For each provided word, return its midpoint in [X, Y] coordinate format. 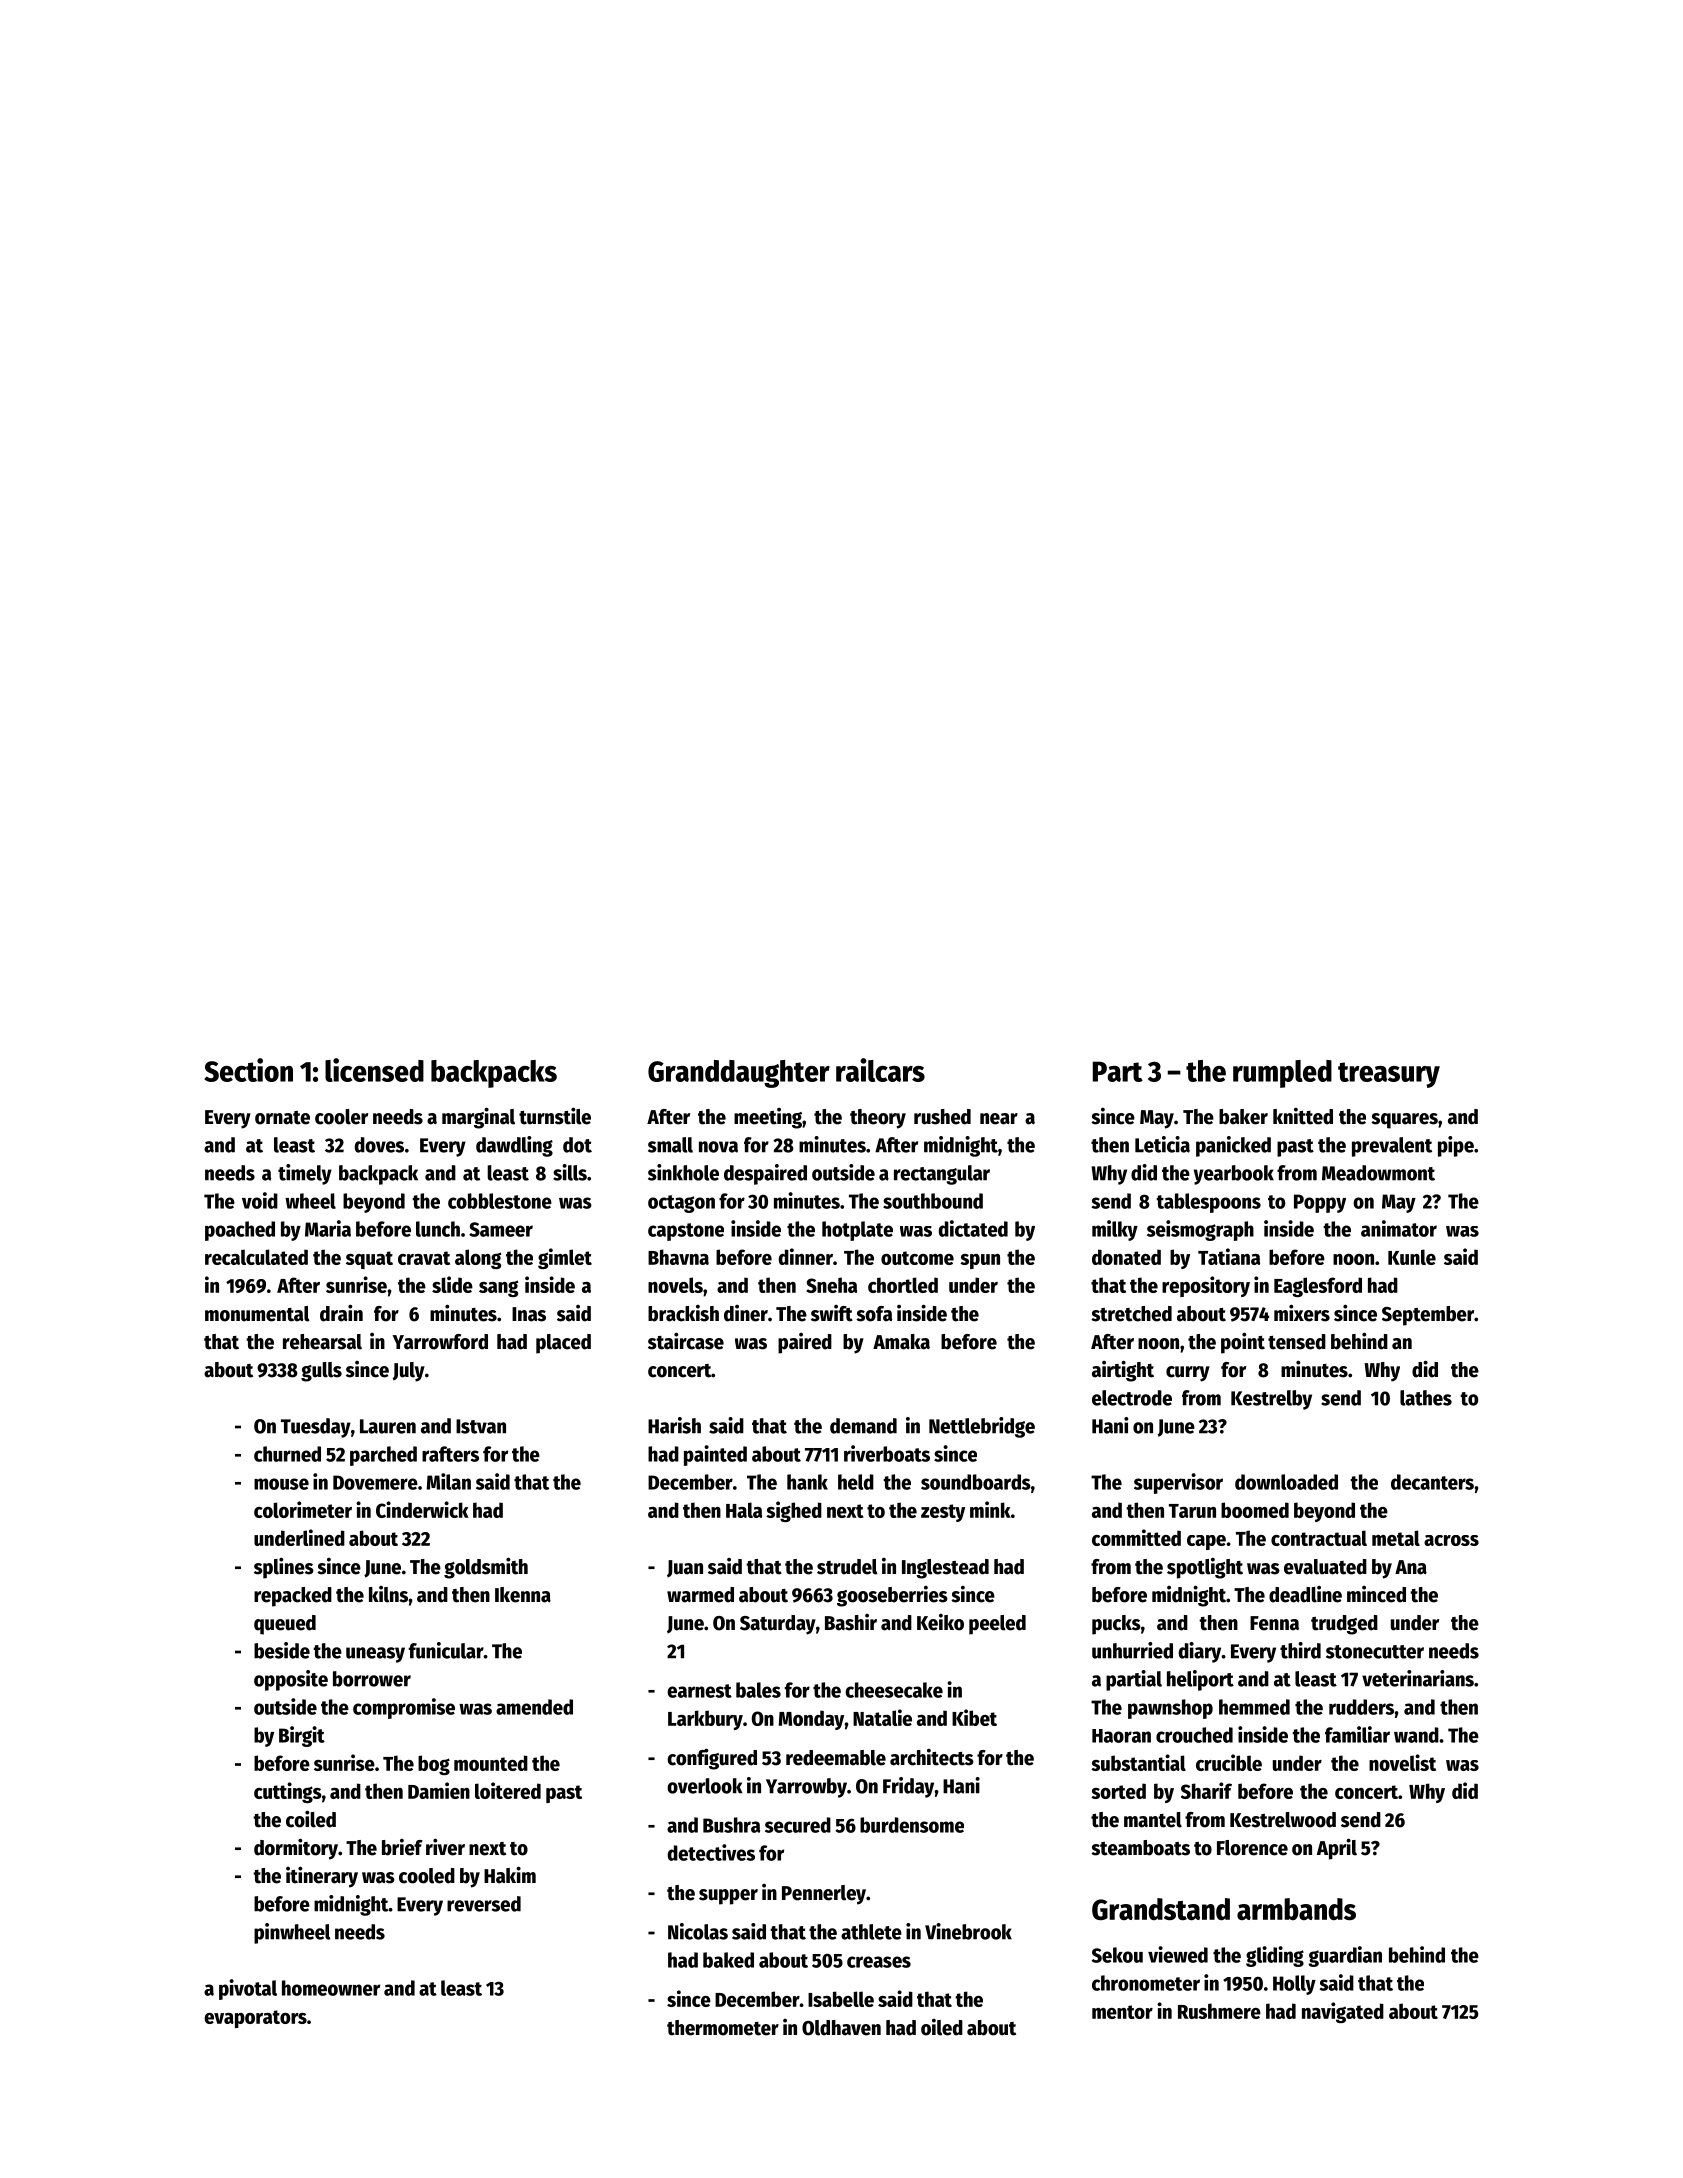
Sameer [501, 1229]
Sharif [1206, 1790]
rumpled [1282, 1074]
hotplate [857, 1231]
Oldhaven [841, 2028]
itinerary [322, 1877]
